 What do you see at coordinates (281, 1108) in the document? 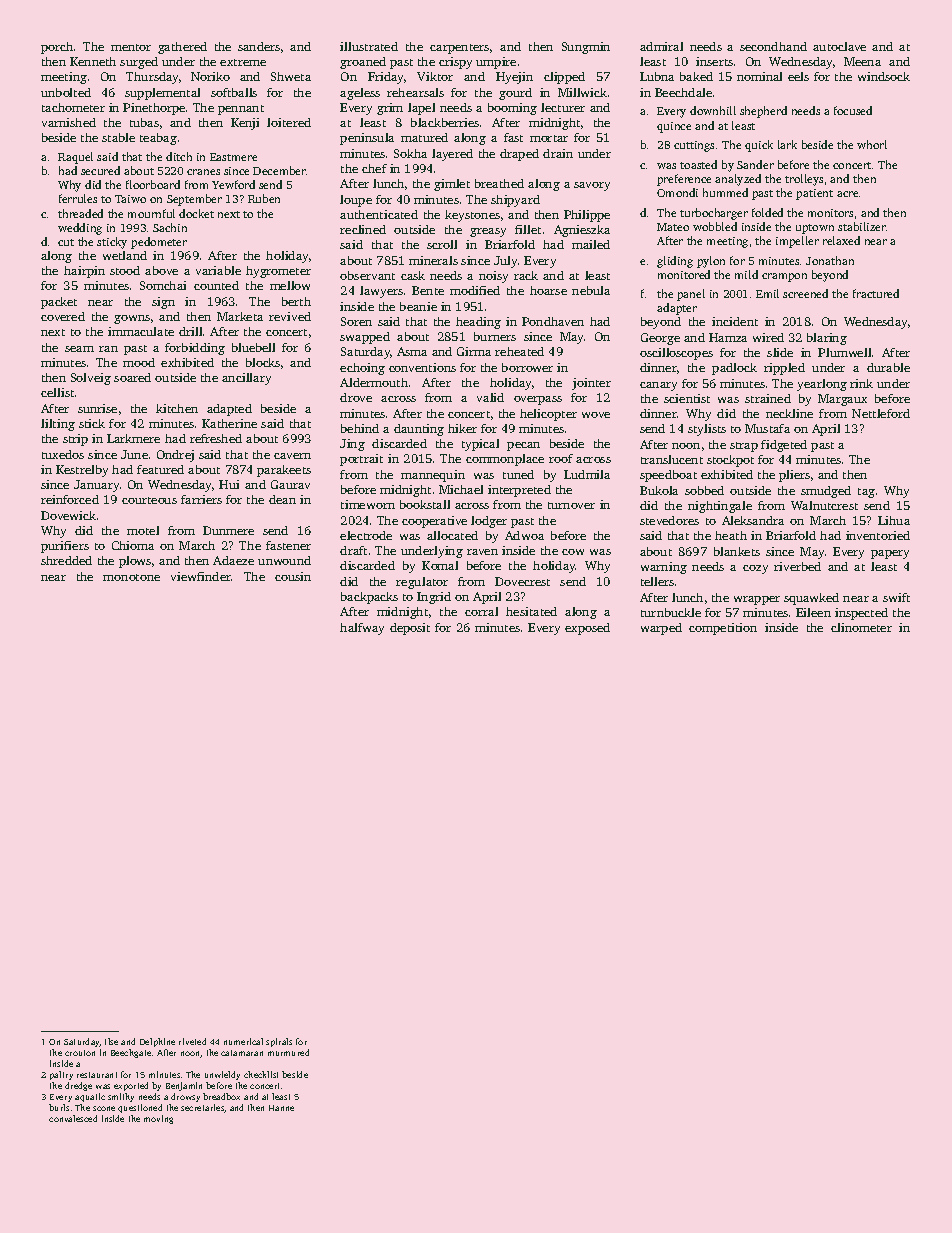
I see `Hanne` at bounding box center [281, 1108].
